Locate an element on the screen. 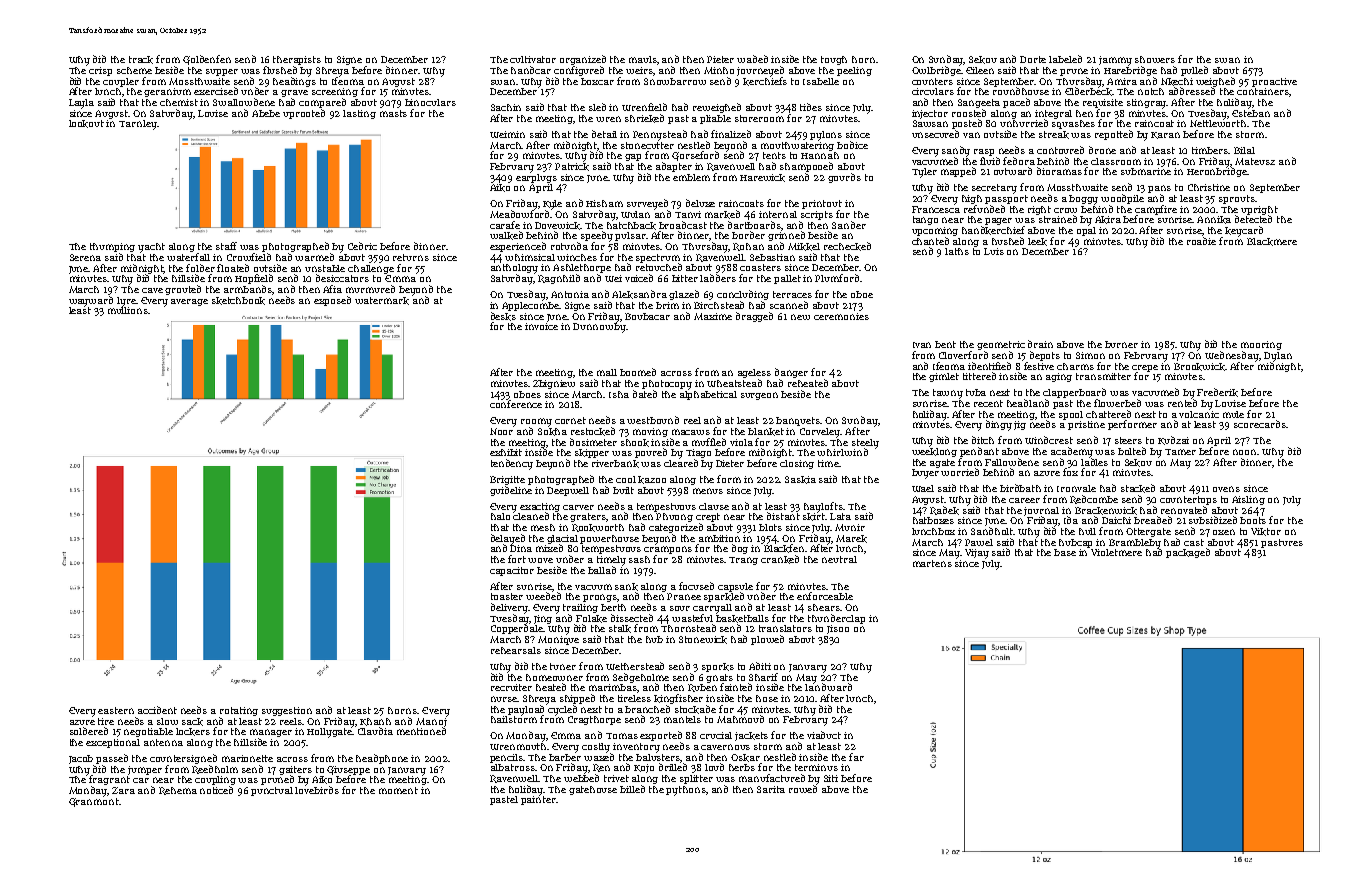 The width and height of the screenshot is (1372, 887). ambition is located at coordinates (719, 538).
